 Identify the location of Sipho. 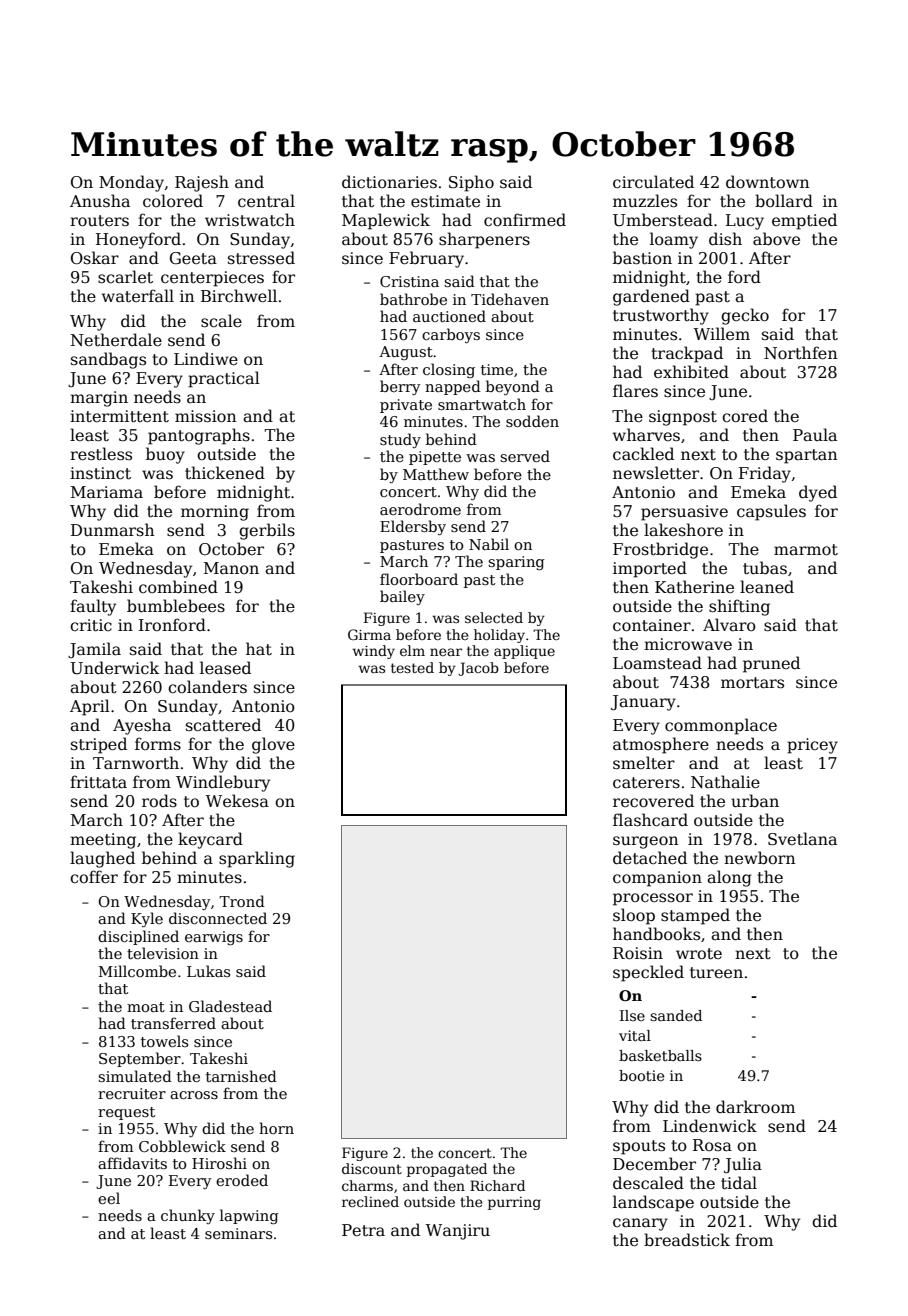
(471, 183).
